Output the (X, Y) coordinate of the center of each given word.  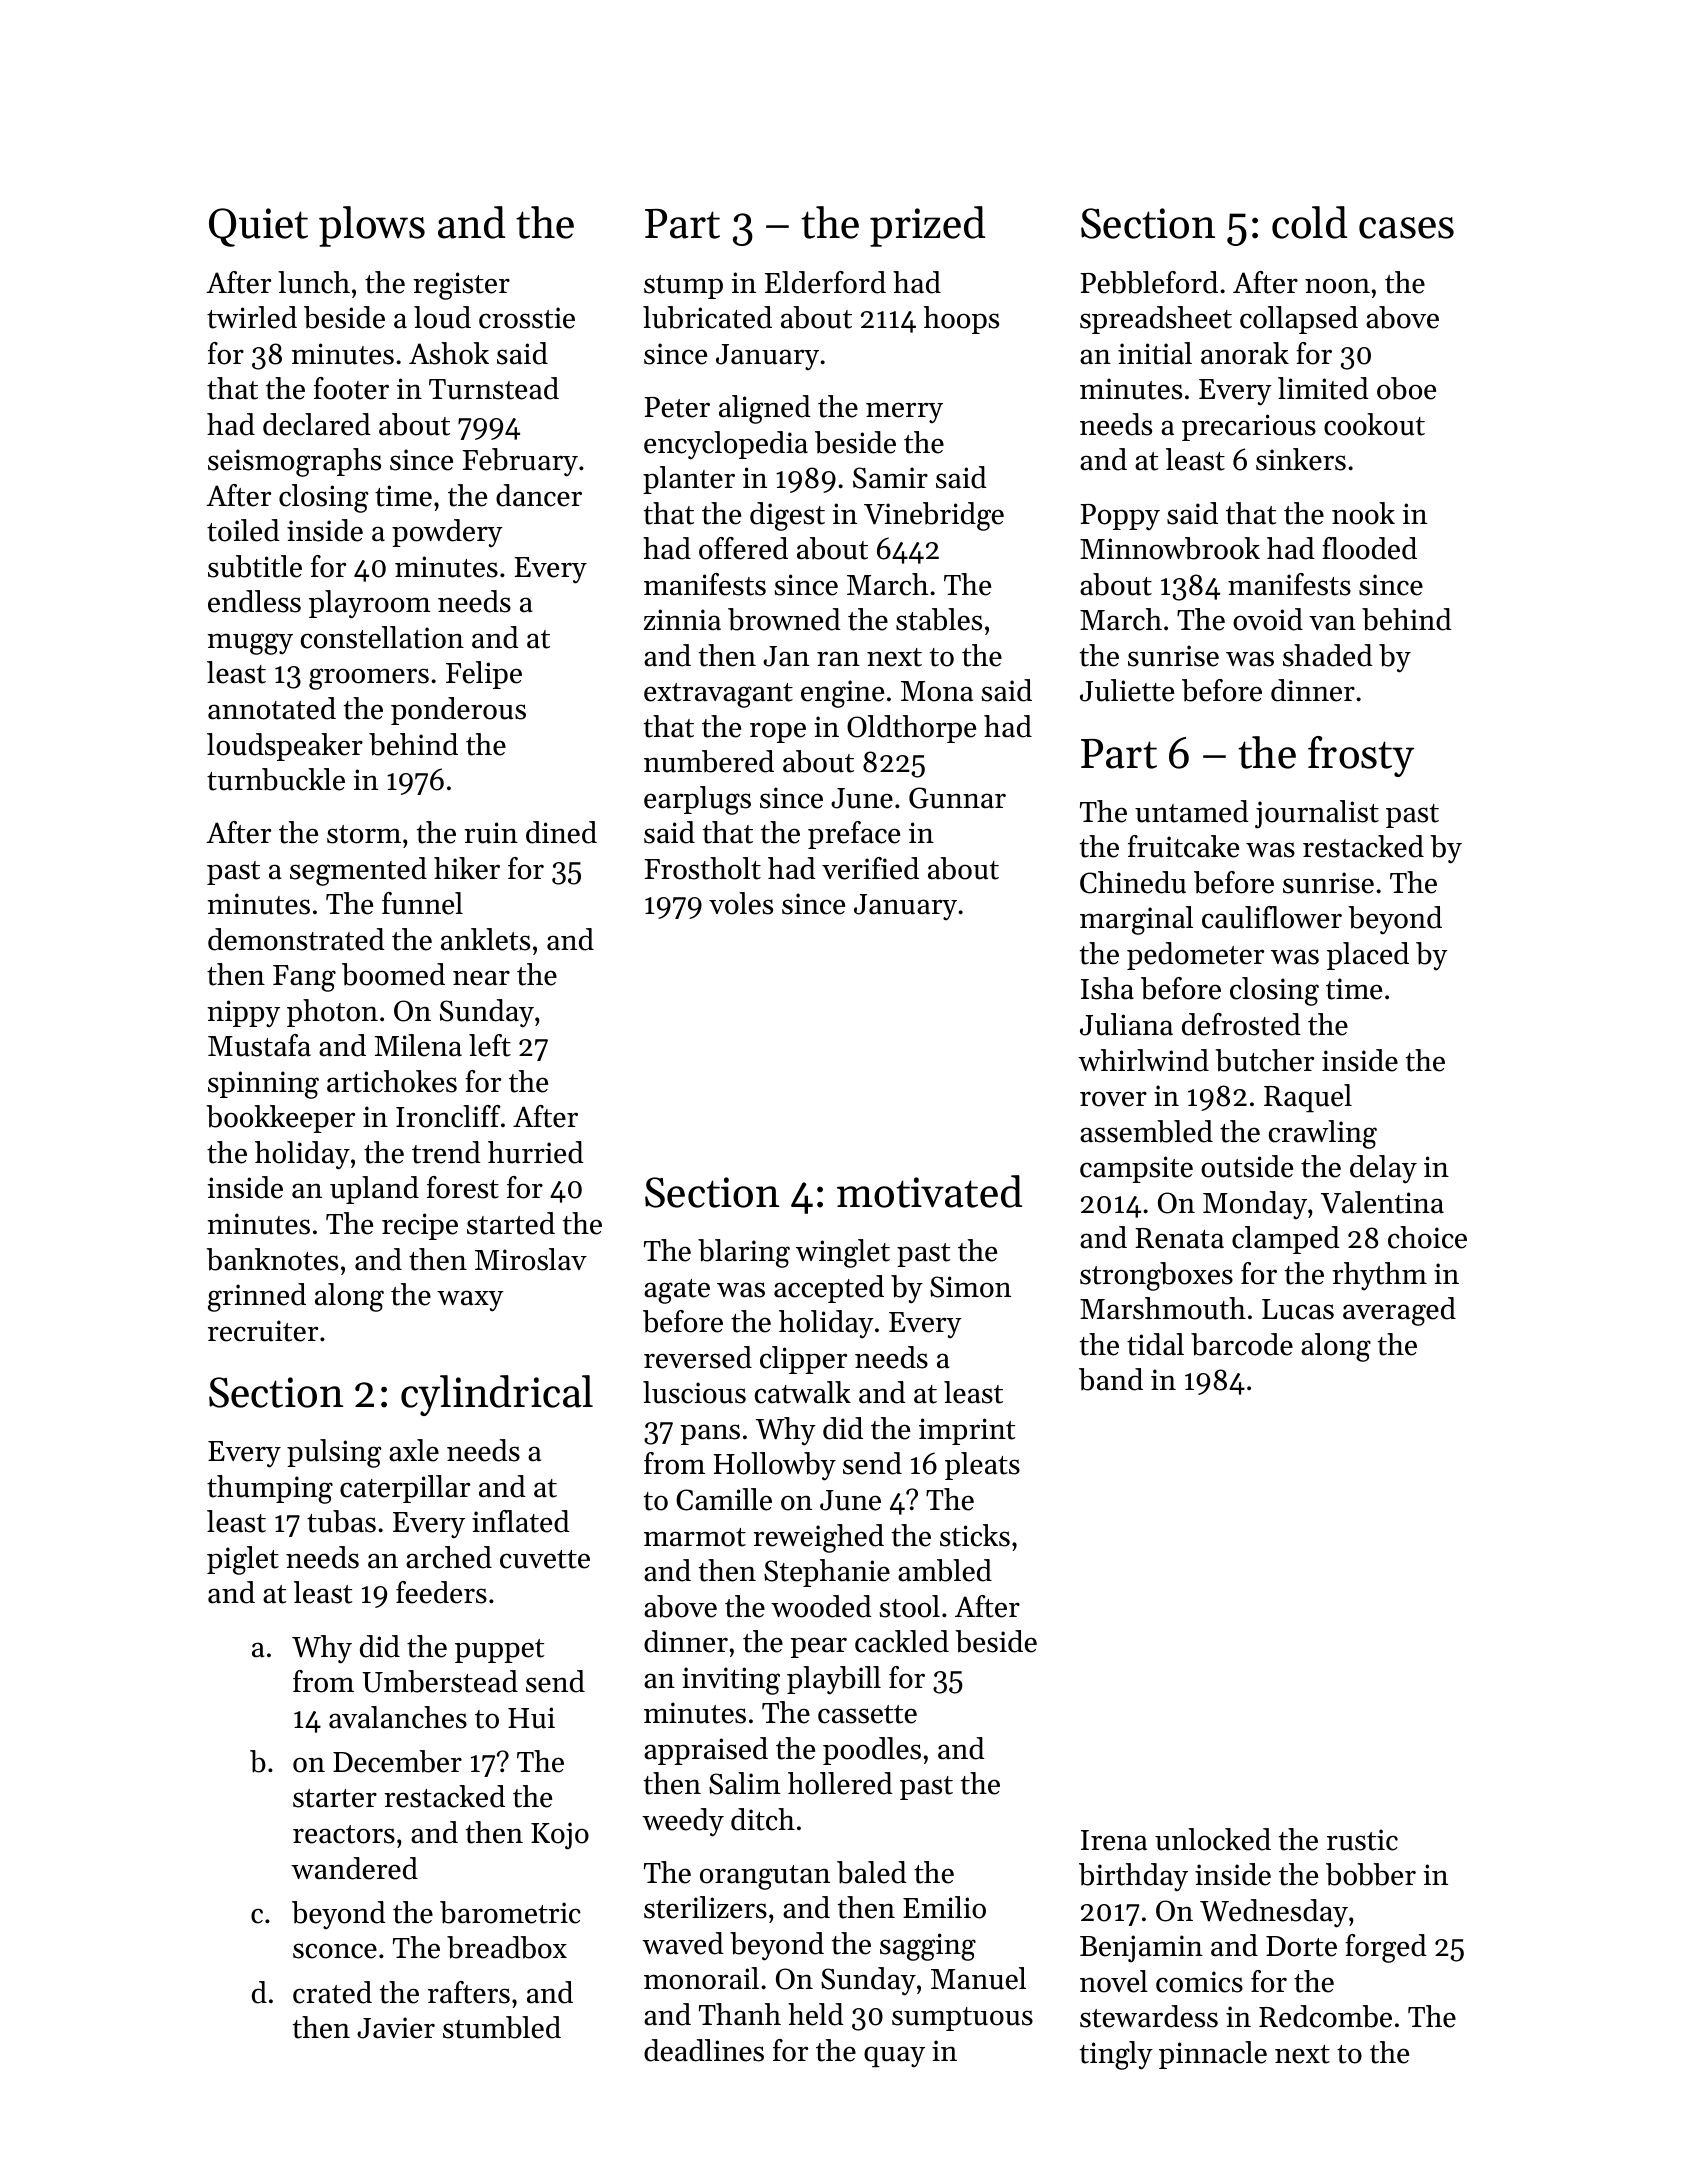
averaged (1399, 1311)
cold (1309, 222)
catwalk (803, 1392)
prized (927, 226)
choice (1427, 1237)
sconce (335, 1951)
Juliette (1127, 690)
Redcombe (1325, 2016)
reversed (698, 1357)
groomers (369, 679)
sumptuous (962, 2019)
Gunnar (957, 798)
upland (374, 1190)
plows (372, 226)
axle (414, 1450)
